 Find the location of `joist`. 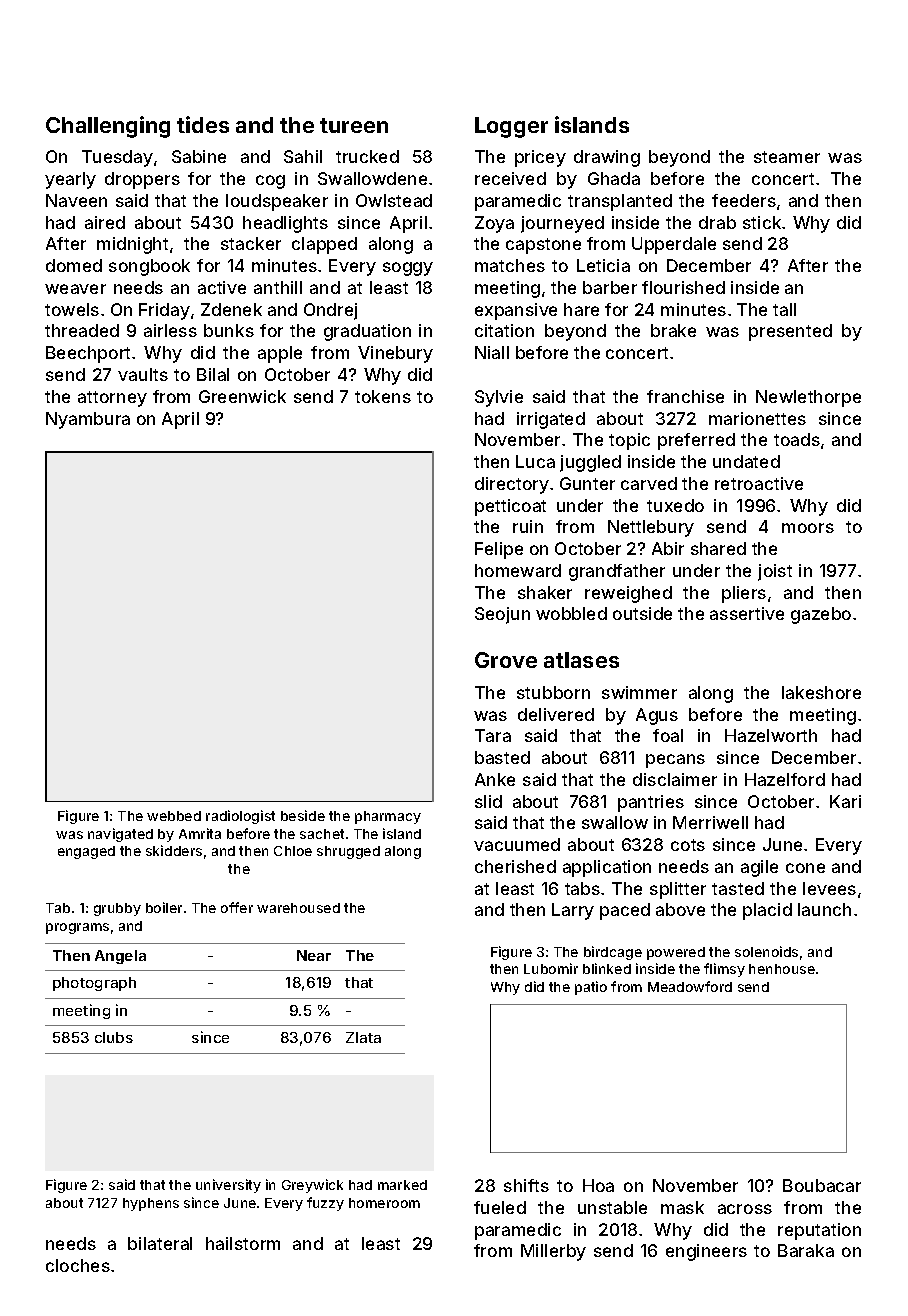

joist is located at coordinates (775, 572).
